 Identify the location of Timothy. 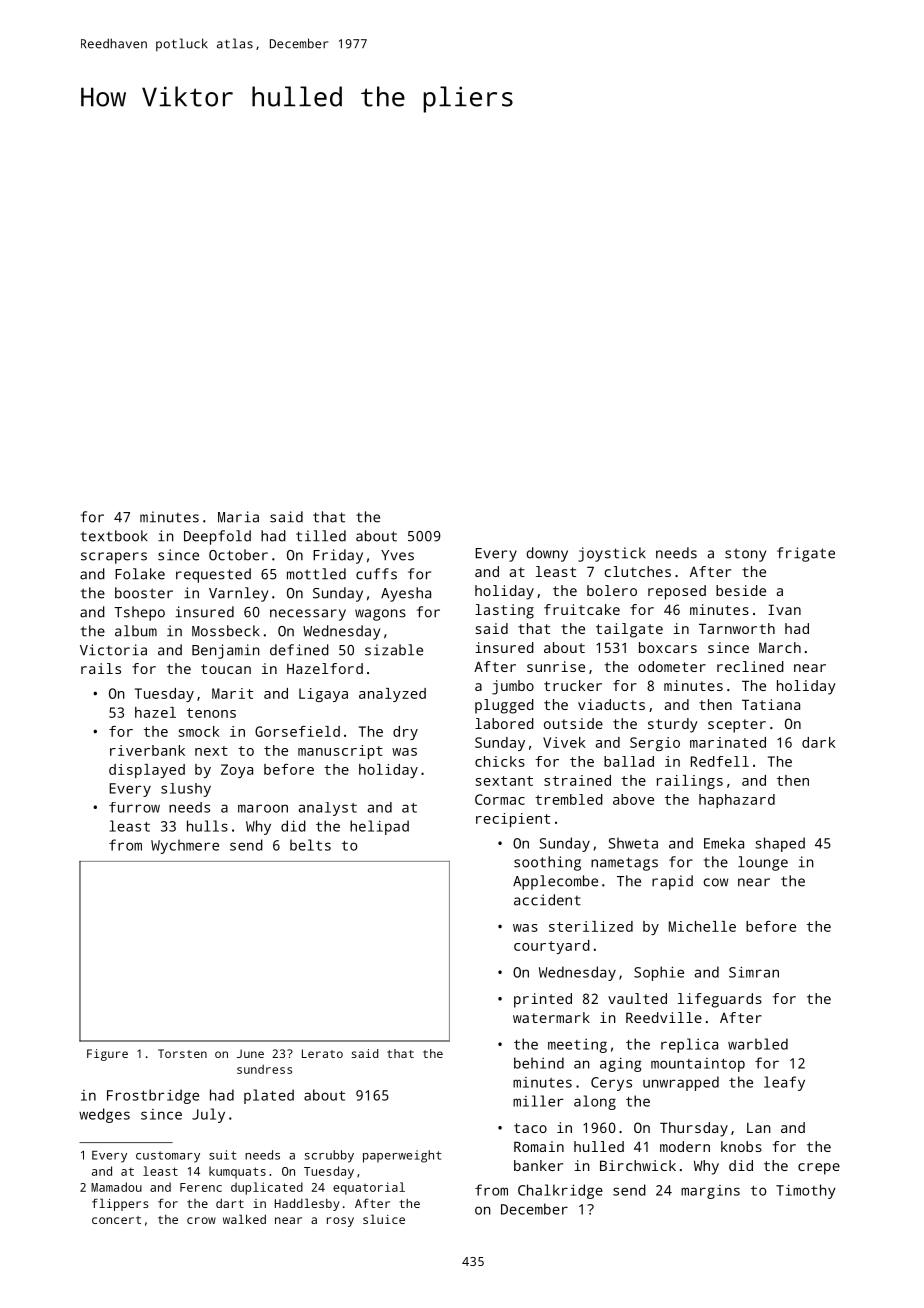
(806, 1191).
